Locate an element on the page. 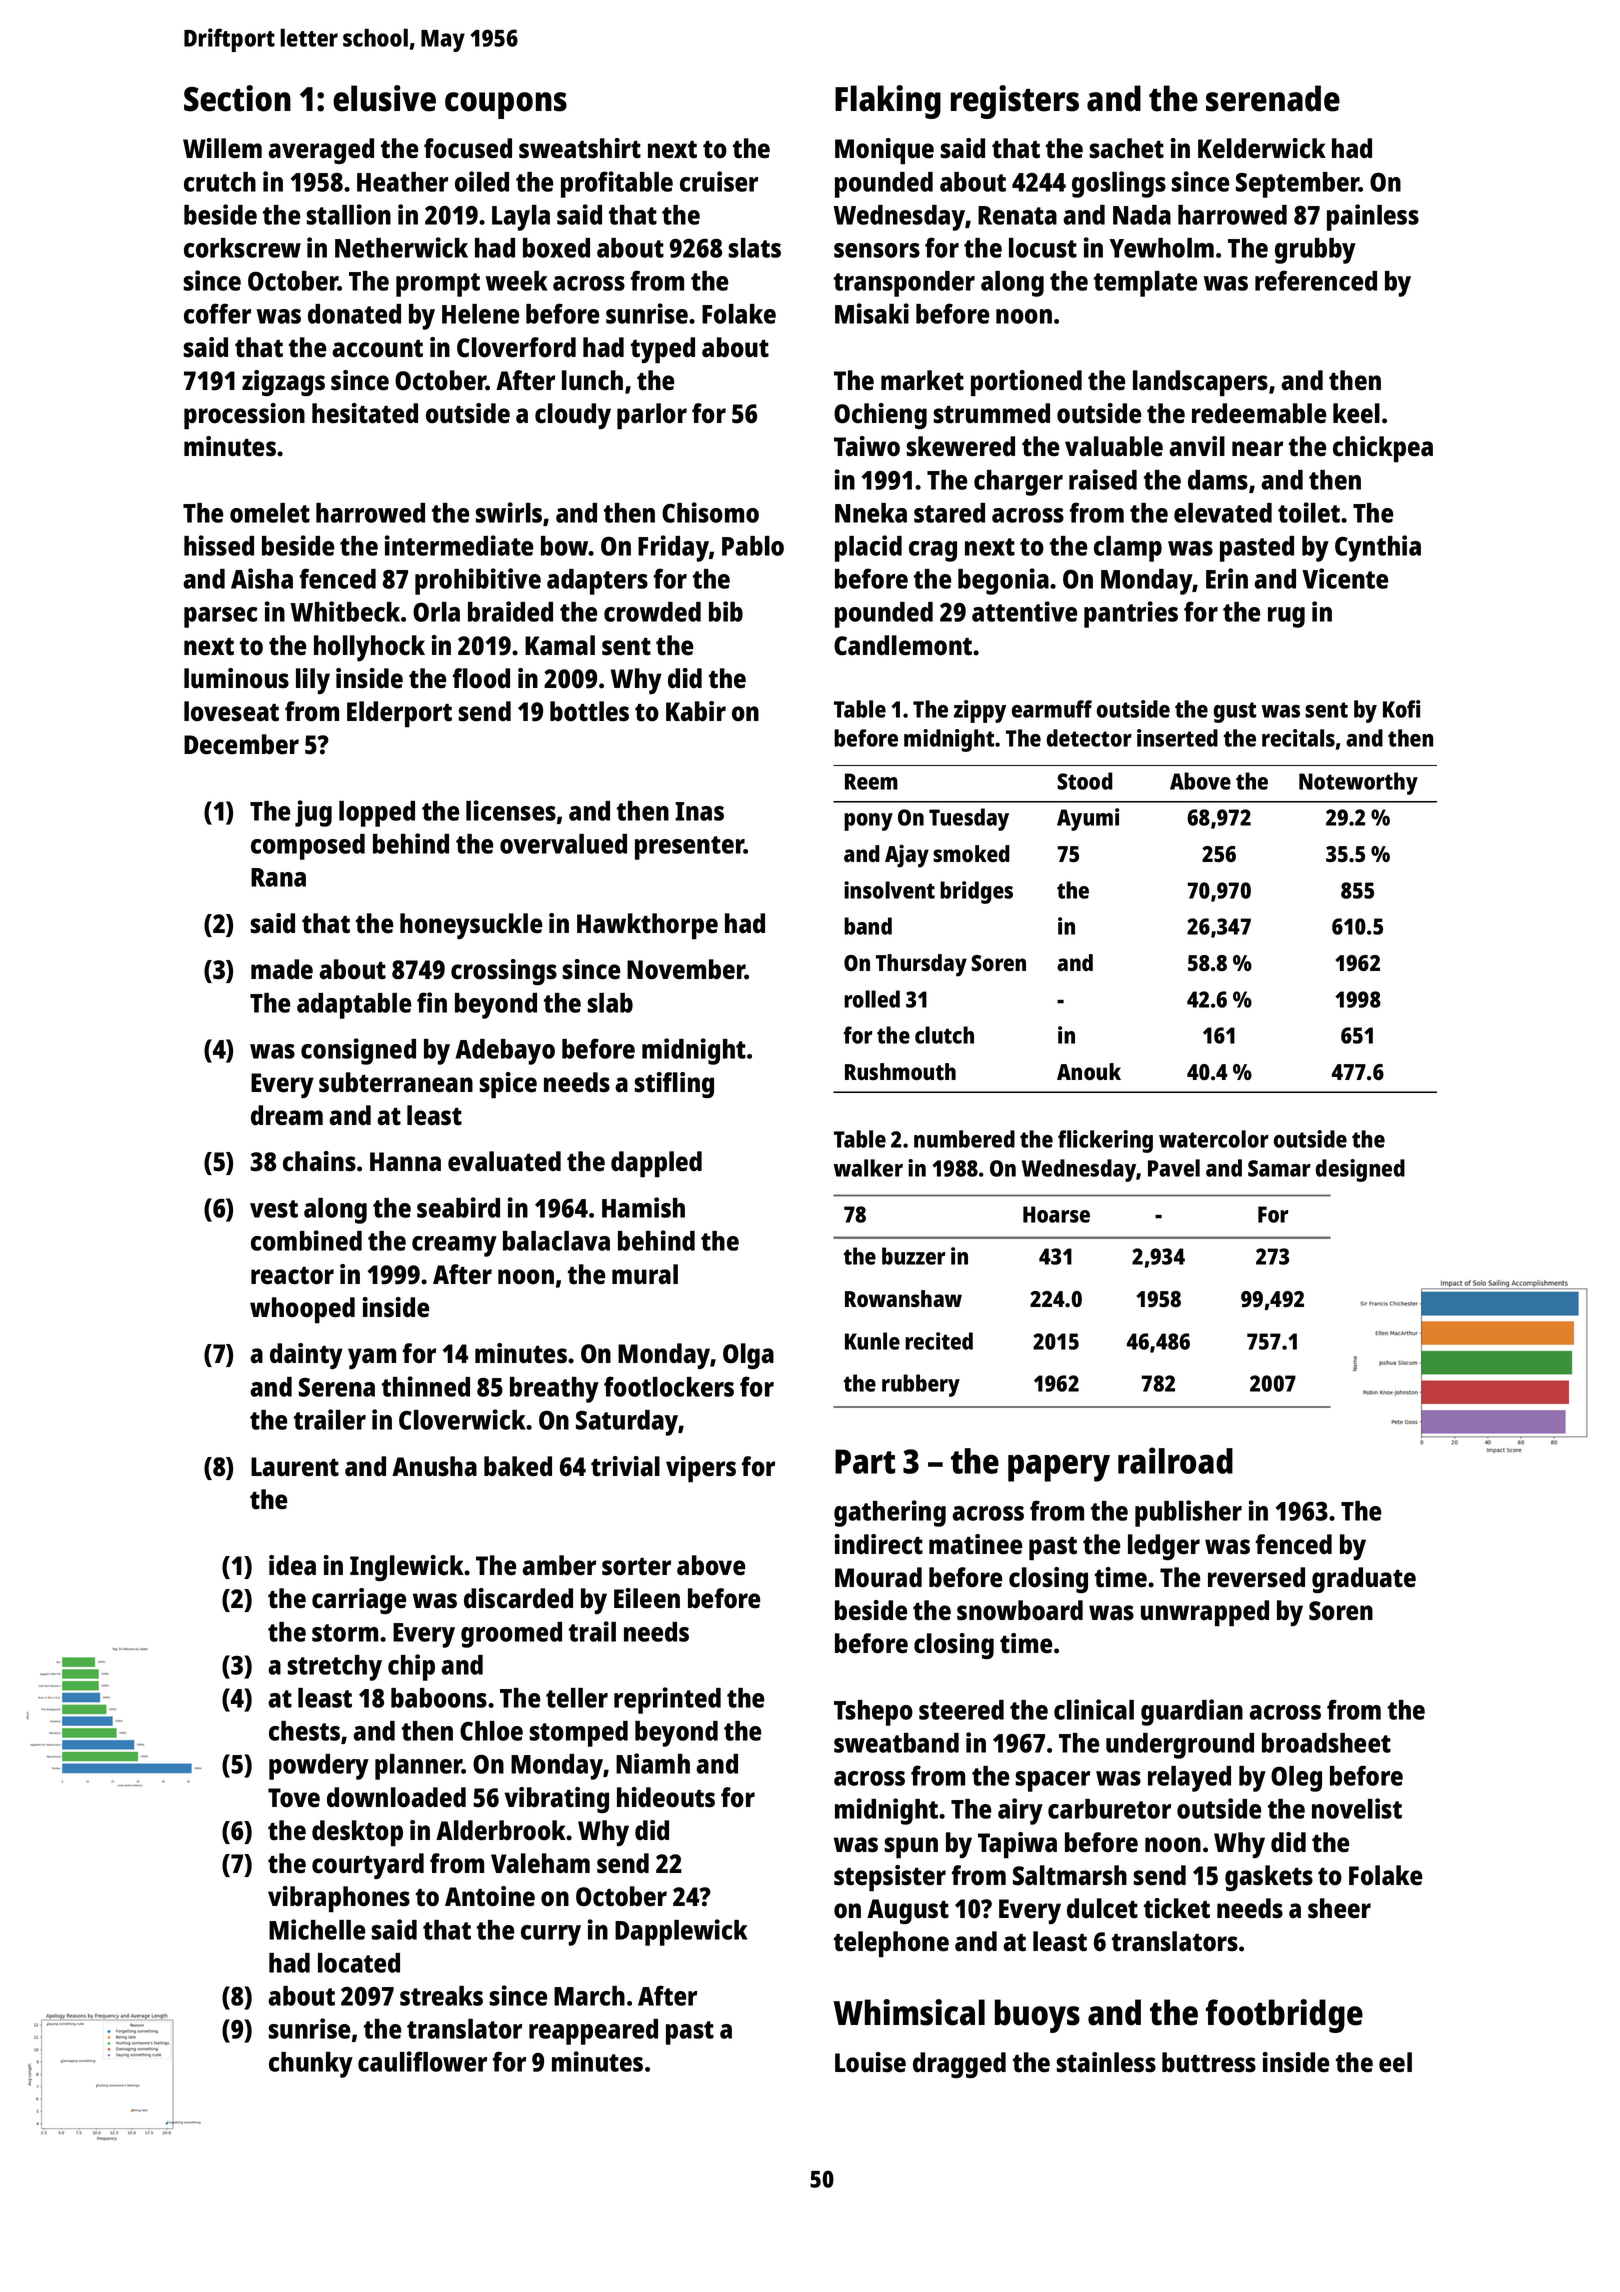  account is located at coordinates (377, 349).
